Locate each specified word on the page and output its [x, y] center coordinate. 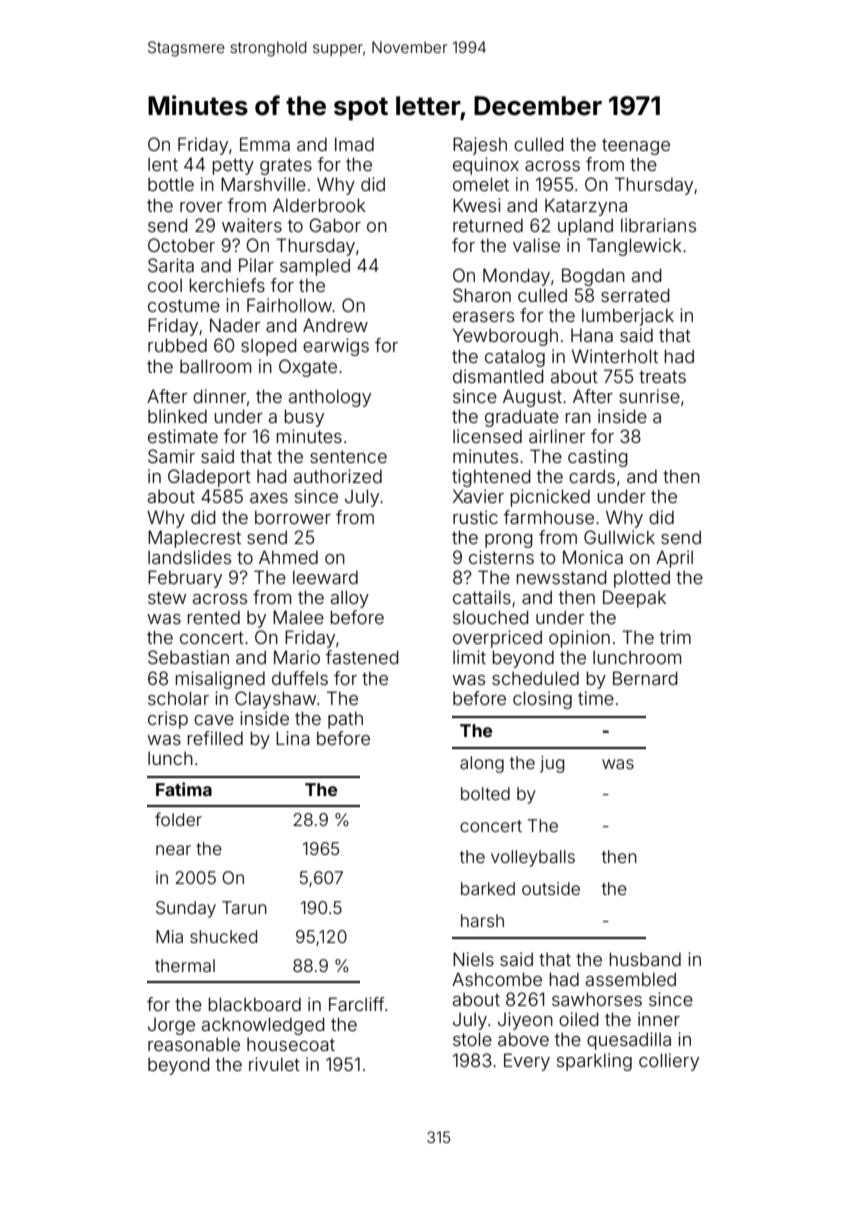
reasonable [194, 1044]
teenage [636, 146]
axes [269, 498]
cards [592, 476]
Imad [354, 144]
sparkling [594, 1062]
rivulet [274, 1064]
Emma [265, 144]
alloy [350, 599]
